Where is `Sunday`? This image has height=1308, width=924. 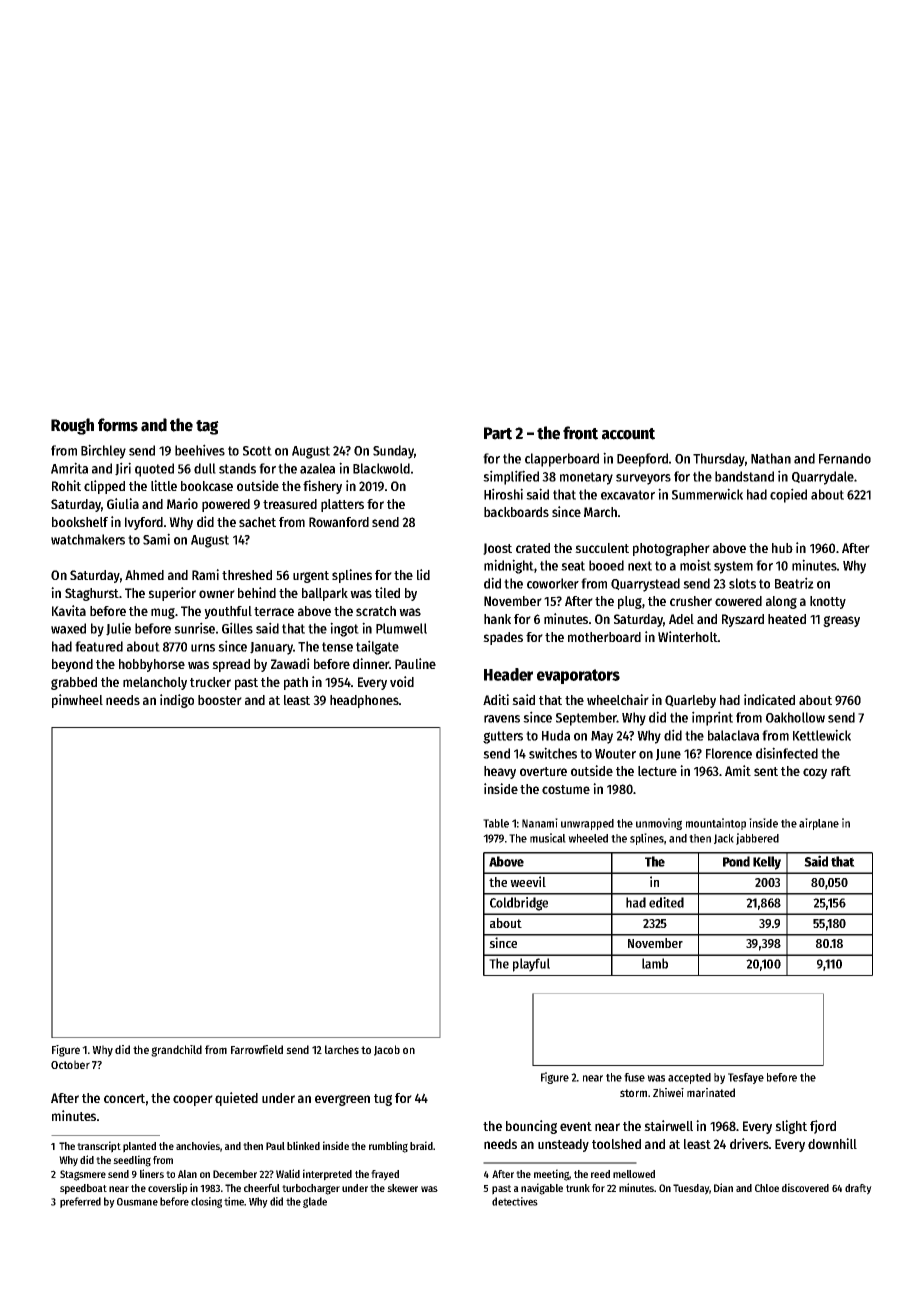
Sunday is located at coordinates (393, 452).
